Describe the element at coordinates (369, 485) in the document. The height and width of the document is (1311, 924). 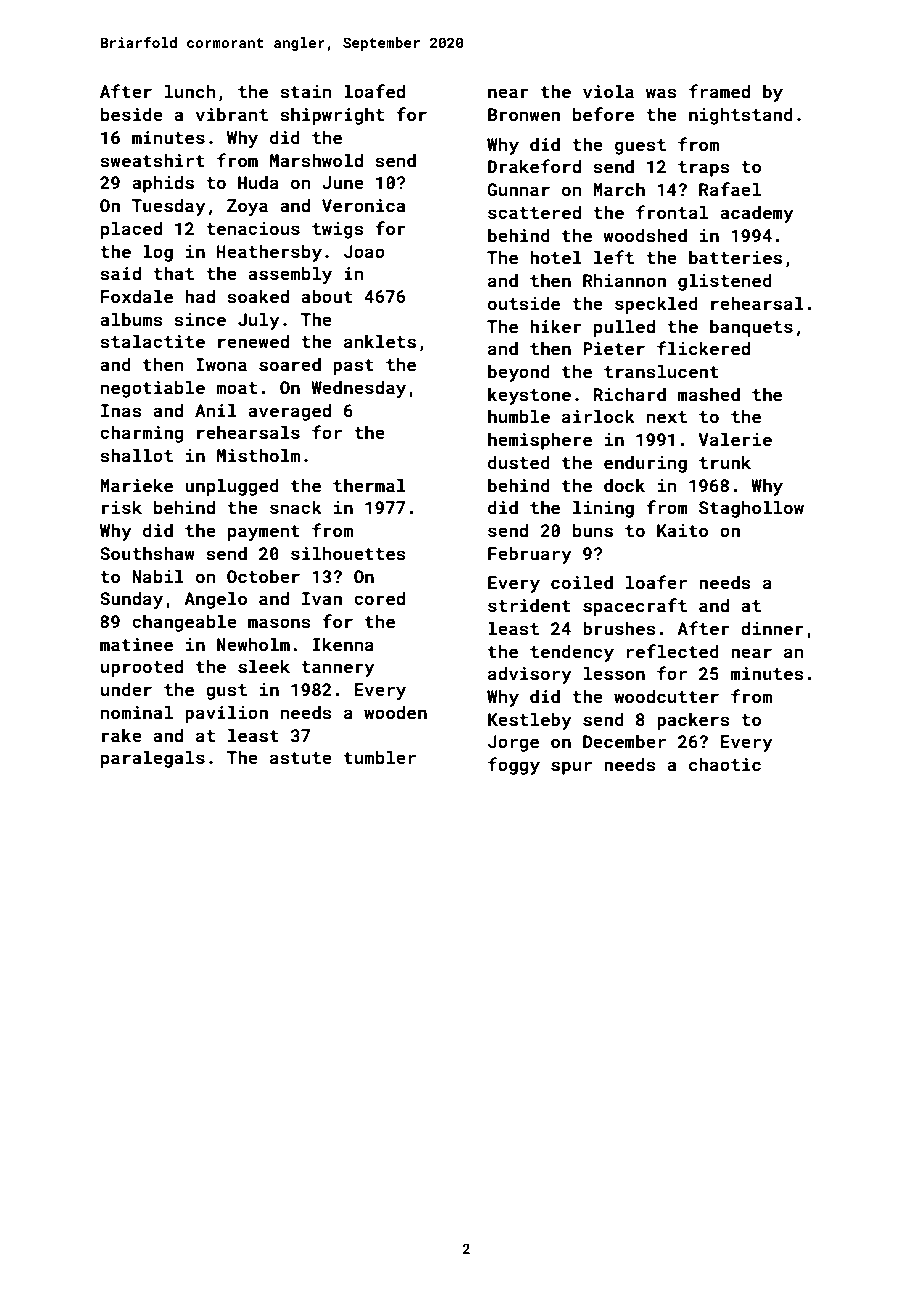
I see `thermal` at that location.
